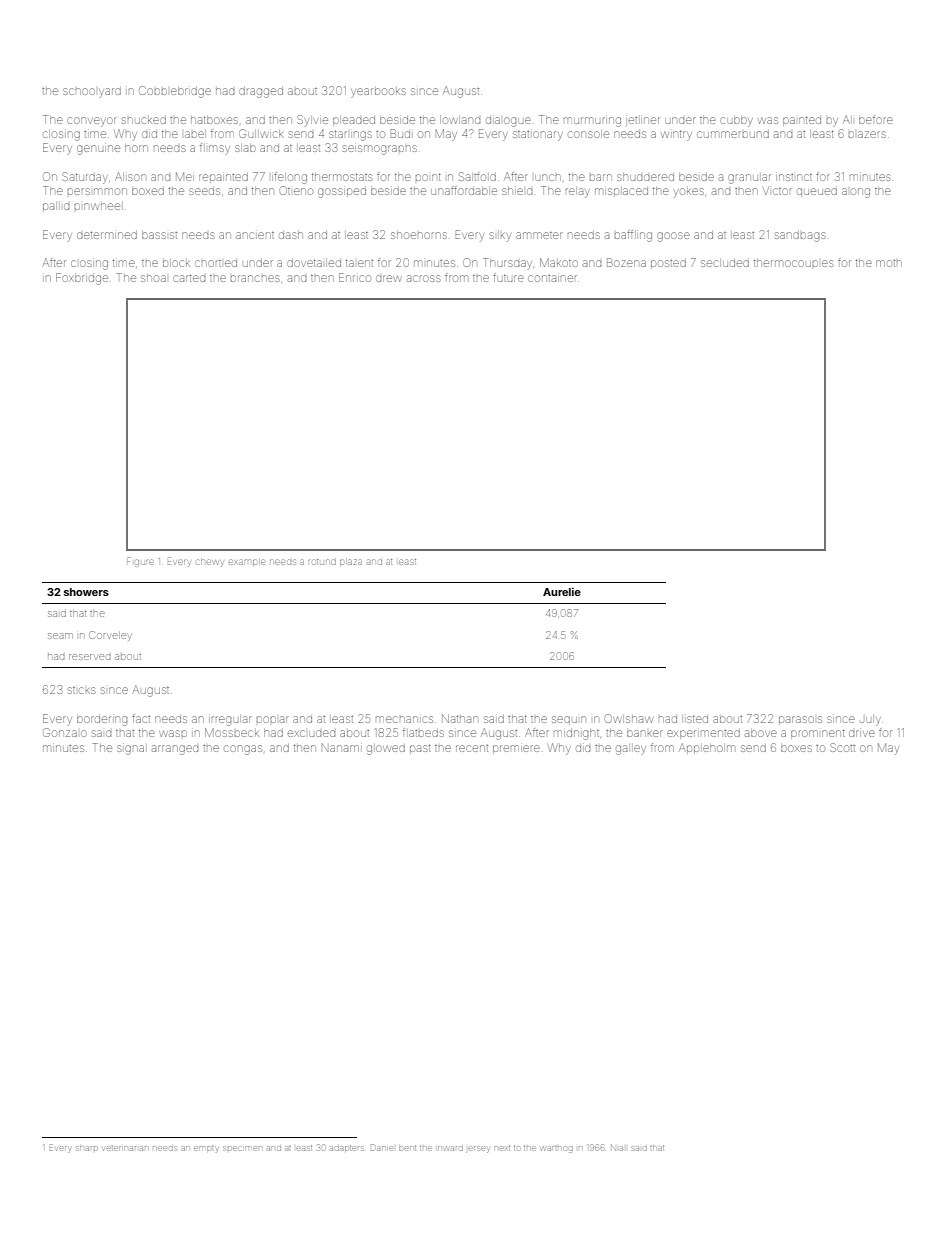 The image size is (952, 1233). I want to click on across, so click(423, 278).
